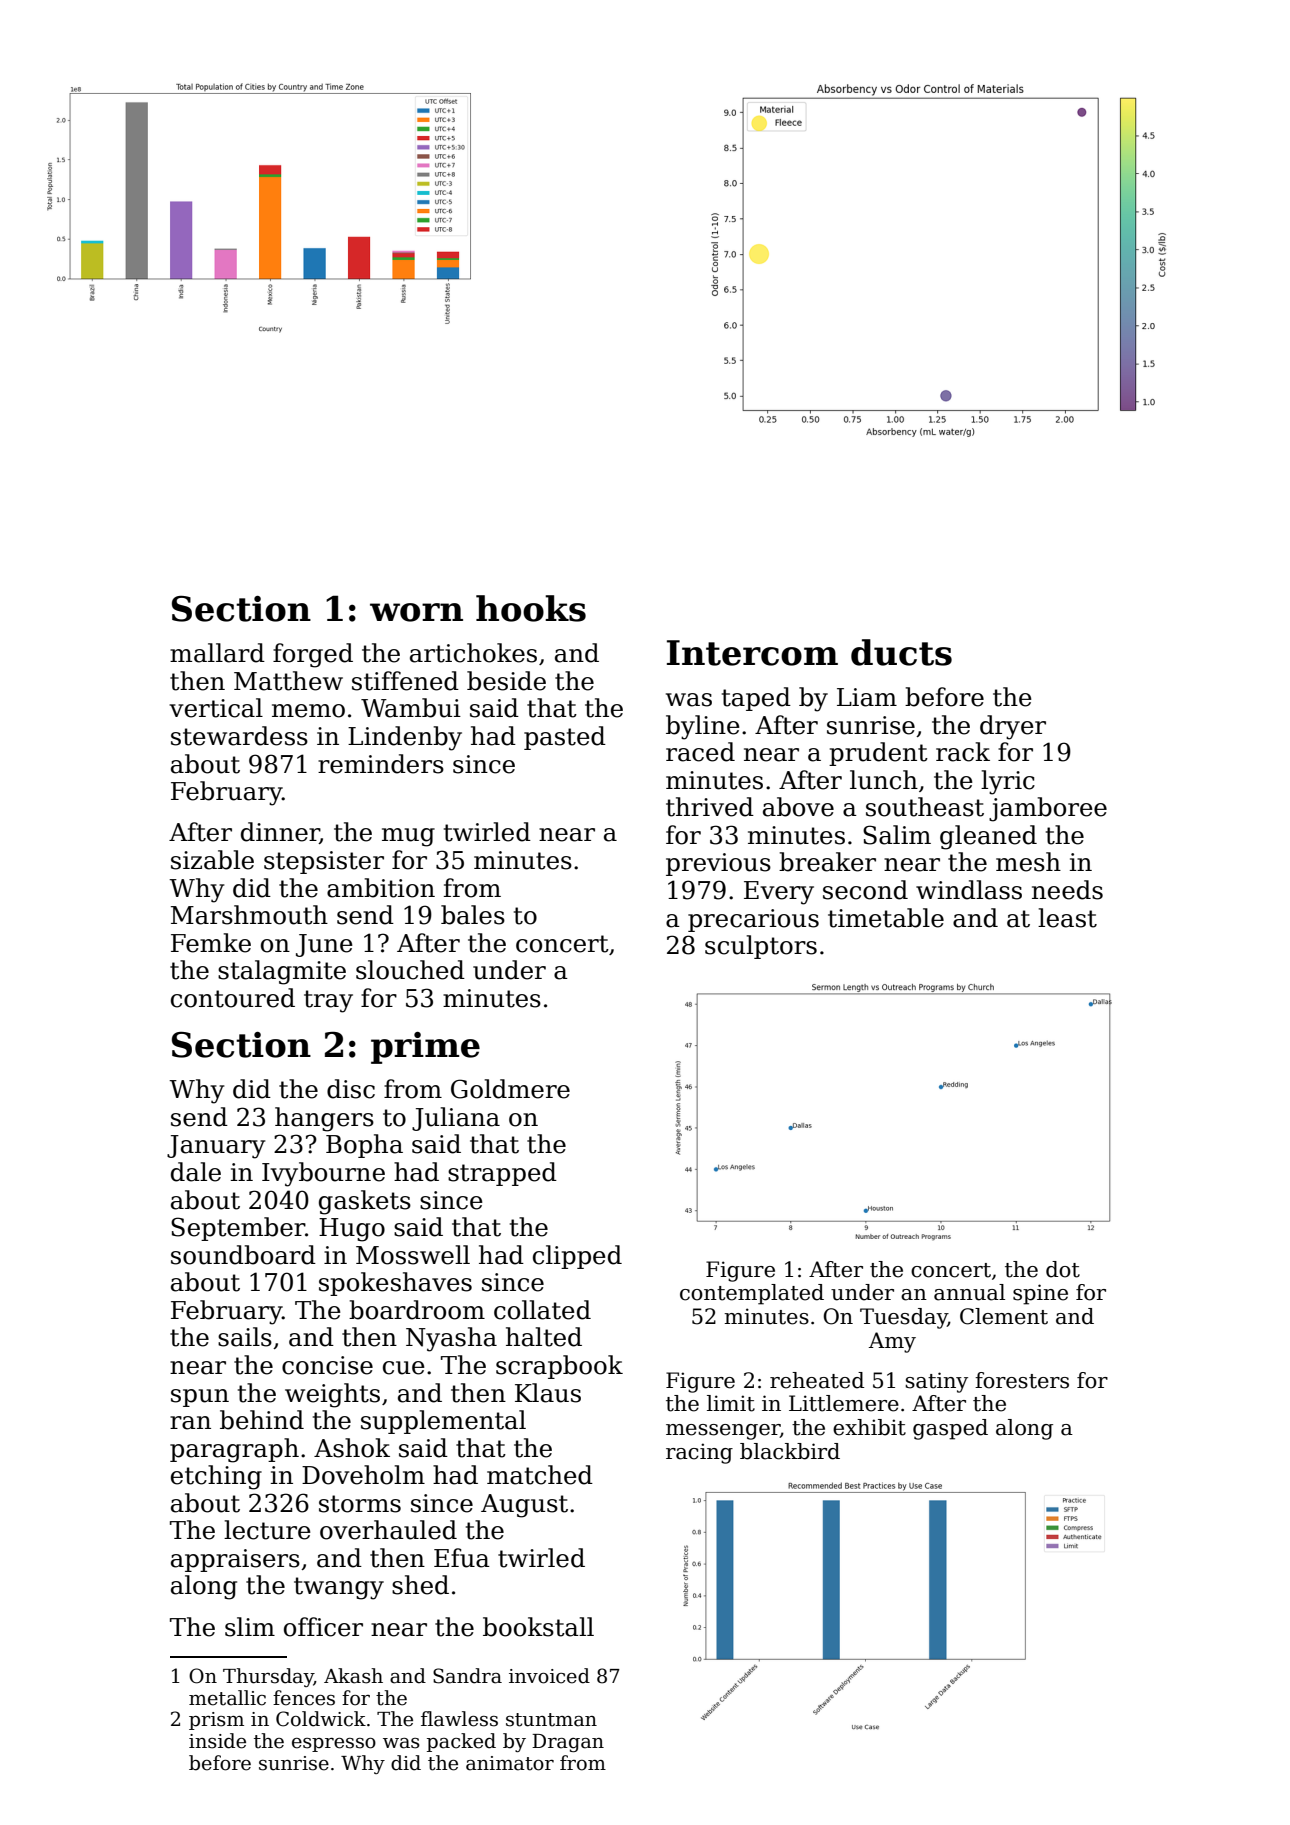 This screenshot has height=1825, width=1290. What do you see at coordinates (404, 1368) in the screenshot?
I see `cue` at bounding box center [404, 1368].
